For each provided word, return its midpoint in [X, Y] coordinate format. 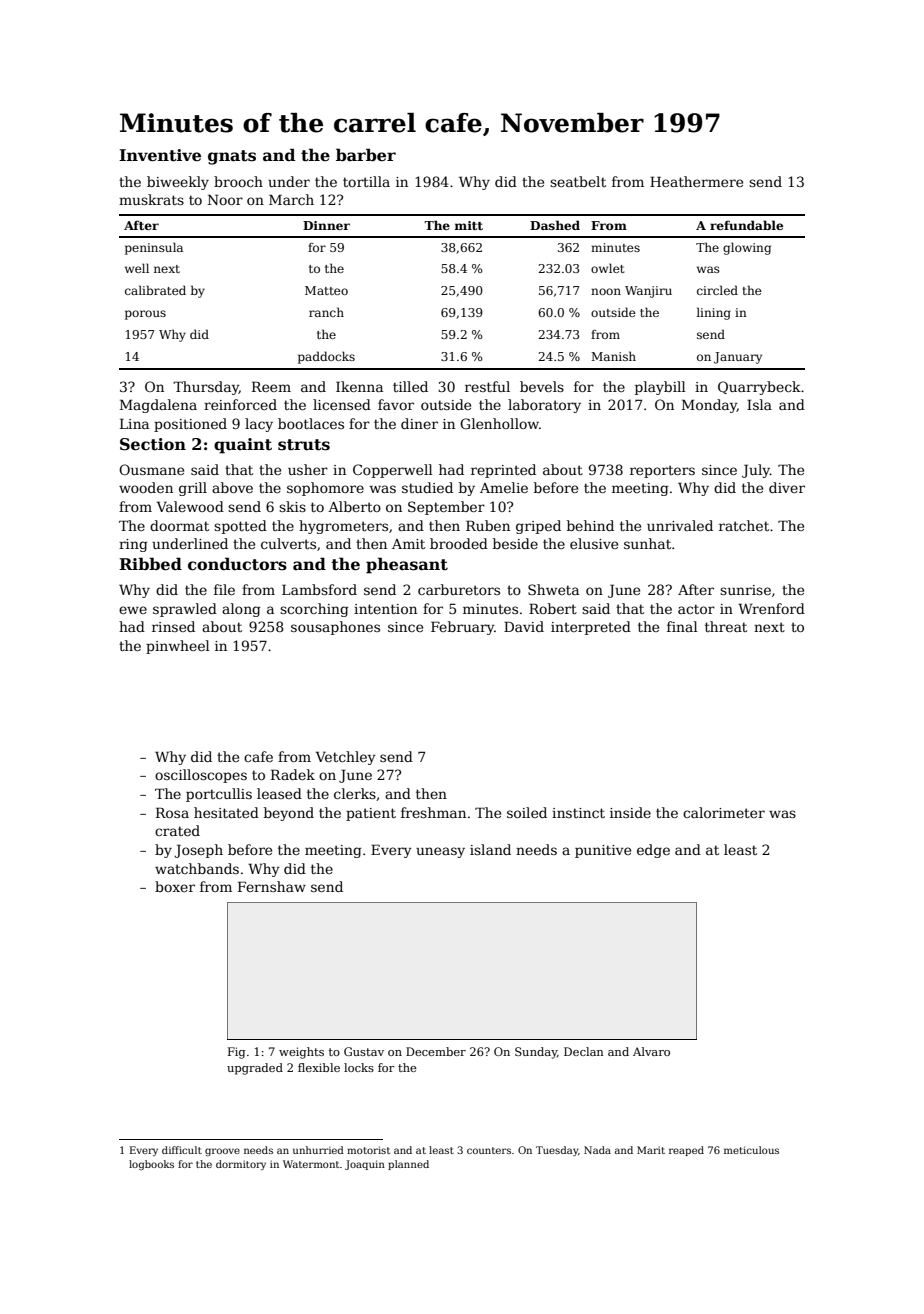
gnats [232, 157]
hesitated [226, 812]
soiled [527, 812]
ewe [133, 610]
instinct [578, 813]
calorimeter [724, 812]
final [682, 626]
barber [366, 155]
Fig [236, 1053]
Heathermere [696, 181]
